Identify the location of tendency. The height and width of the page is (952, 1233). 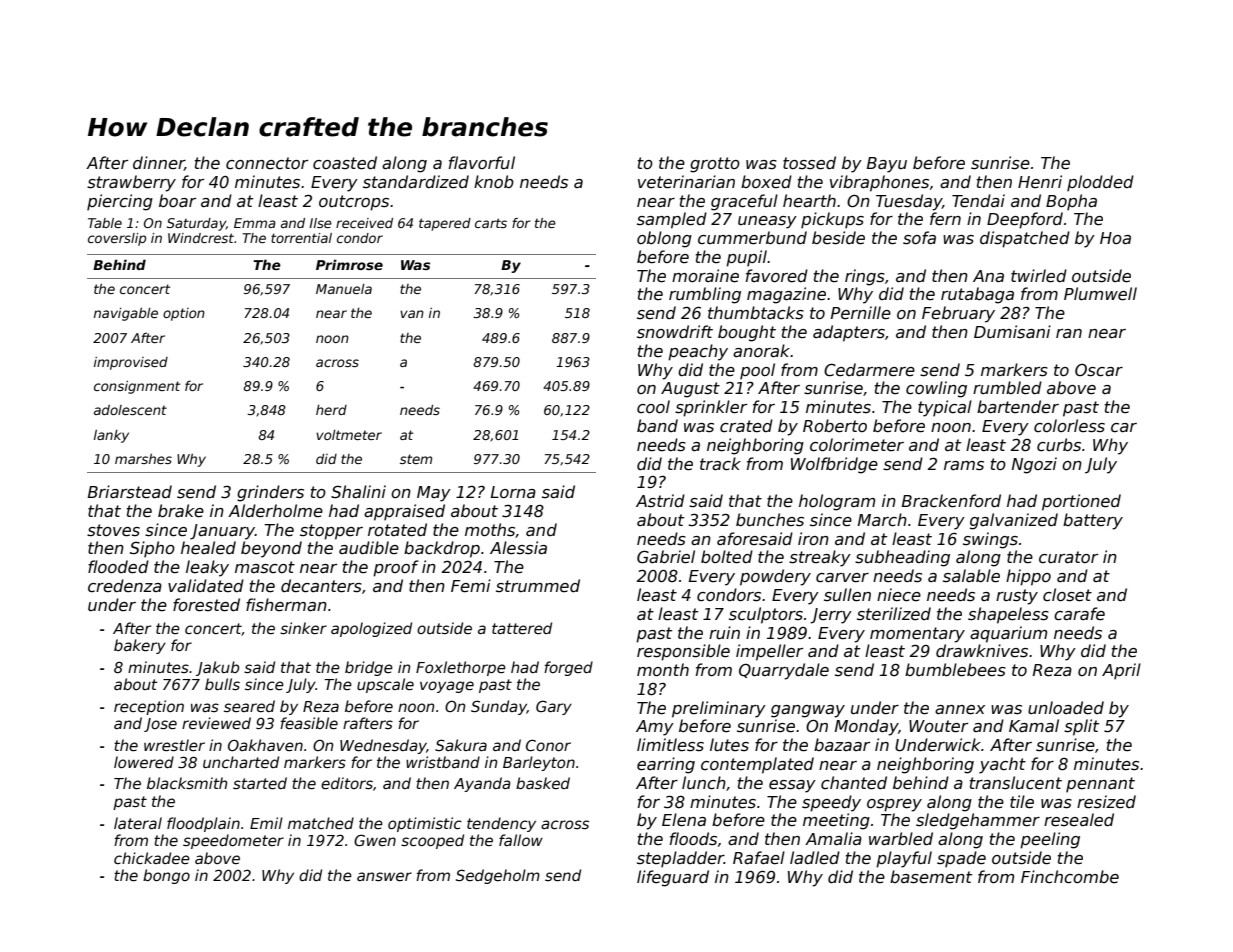
(501, 824).
